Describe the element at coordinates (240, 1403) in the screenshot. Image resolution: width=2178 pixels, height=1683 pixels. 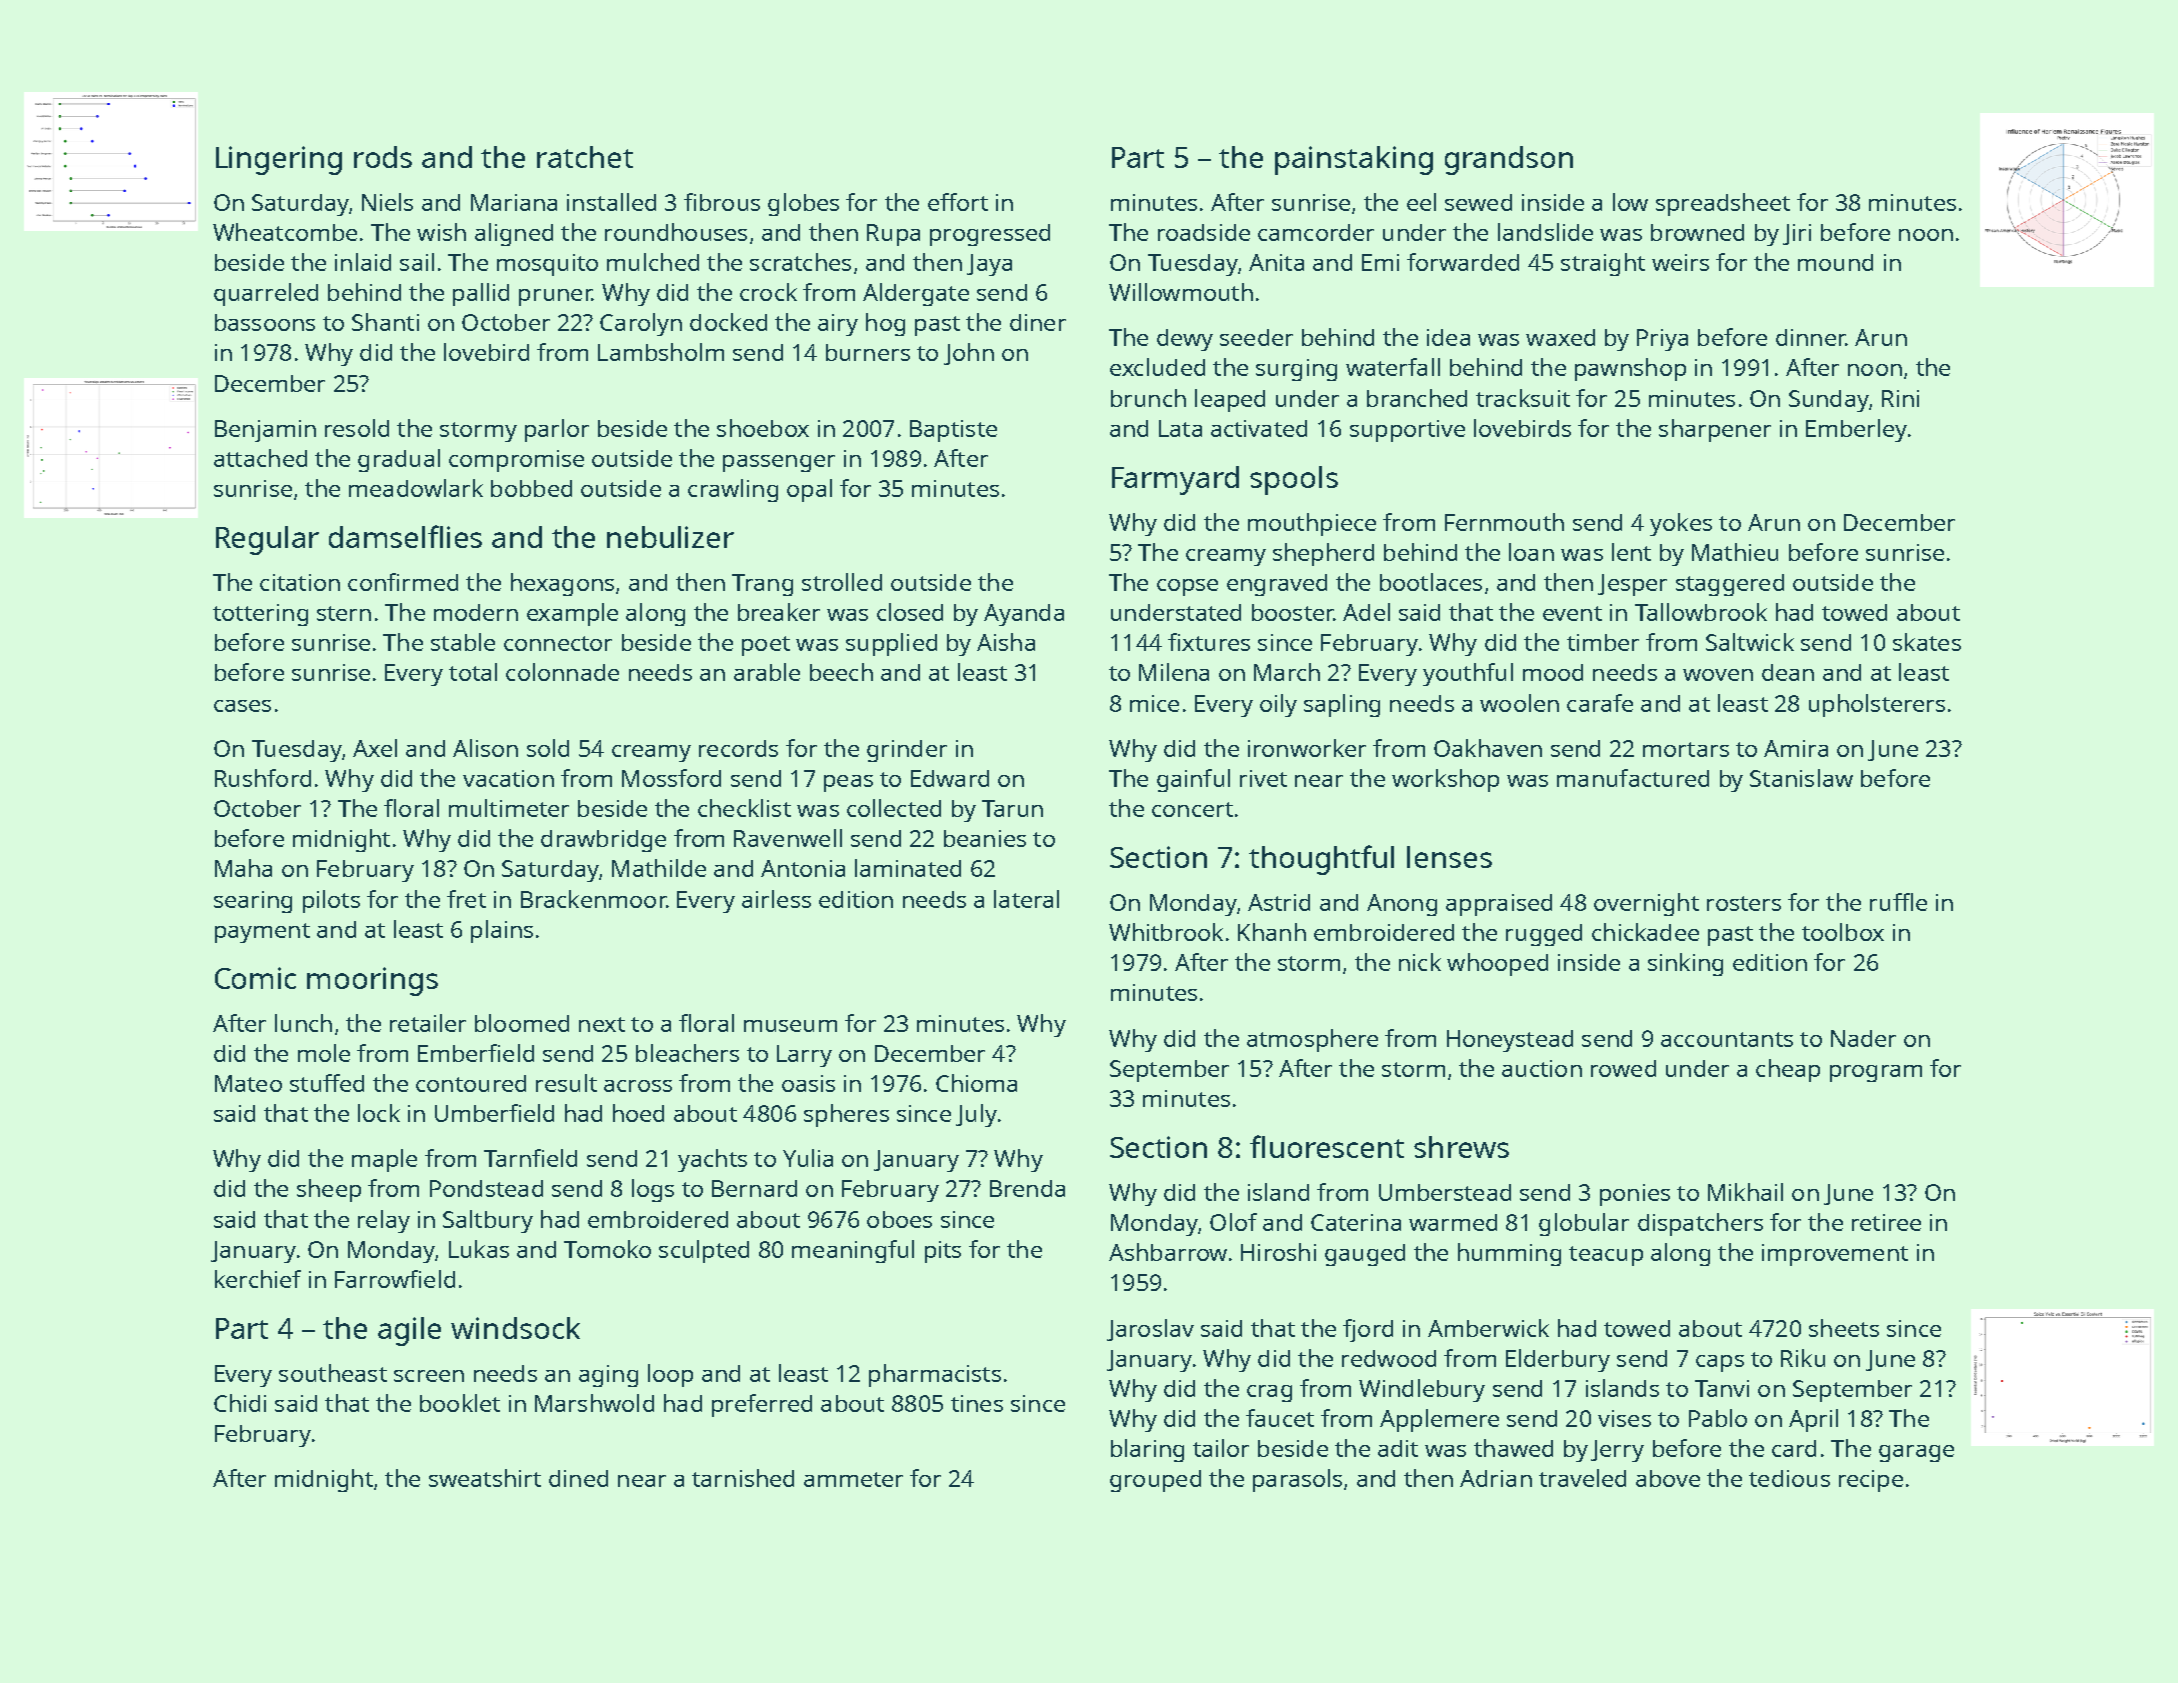
I see `Chidi` at that location.
